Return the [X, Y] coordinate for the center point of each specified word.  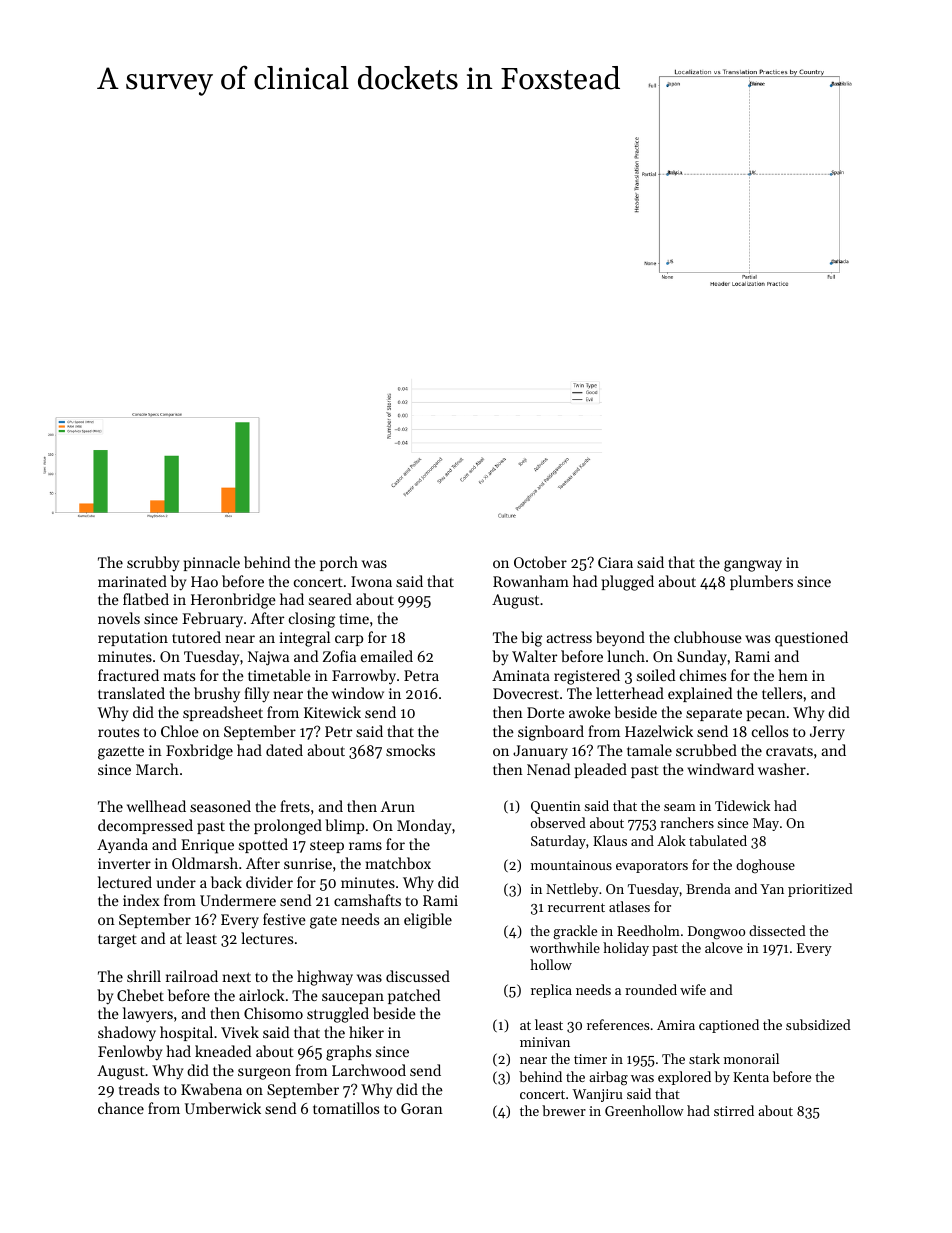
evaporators [652, 867]
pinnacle [212, 563]
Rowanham [531, 581]
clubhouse [708, 637]
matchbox [398, 863]
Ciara [615, 562]
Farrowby [364, 677]
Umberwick [223, 1108]
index [141, 900]
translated [131, 693]
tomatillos [346, 1108]
